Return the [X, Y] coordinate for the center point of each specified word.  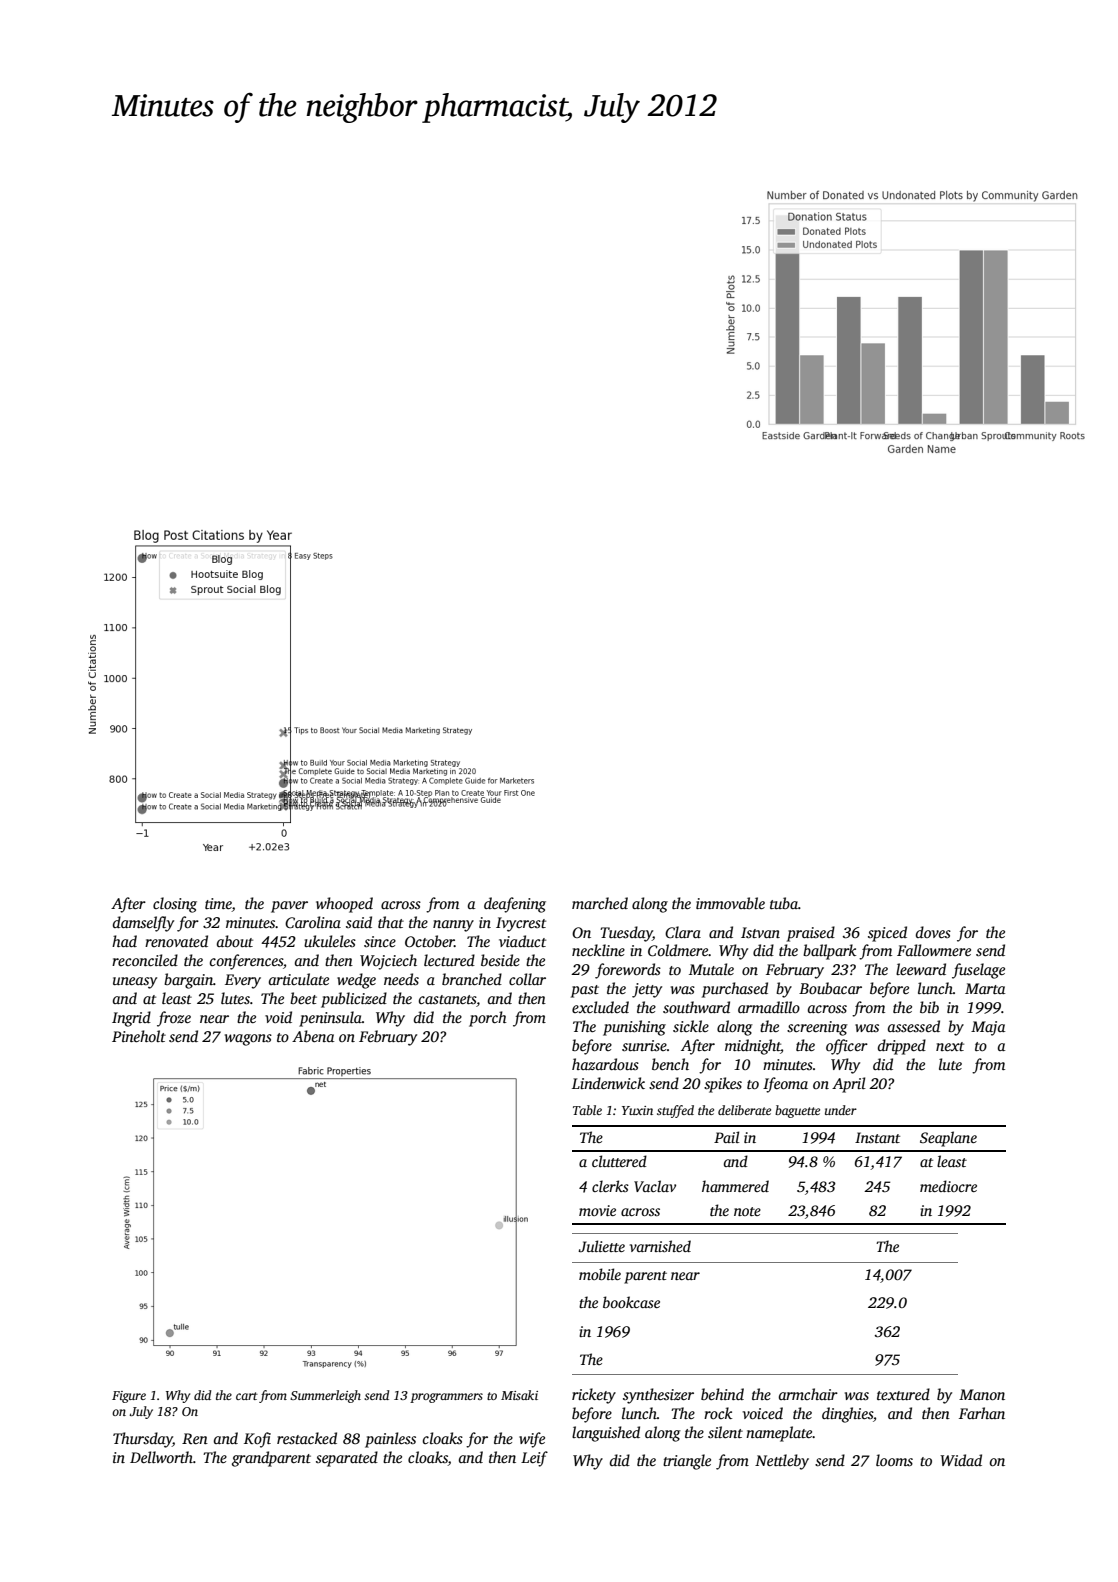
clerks [610, 1186]
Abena [313, 1036]
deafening [515, 905]
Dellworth [161, 1457]
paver [289, 907]
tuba [784, 903]
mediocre [948, 1186]
